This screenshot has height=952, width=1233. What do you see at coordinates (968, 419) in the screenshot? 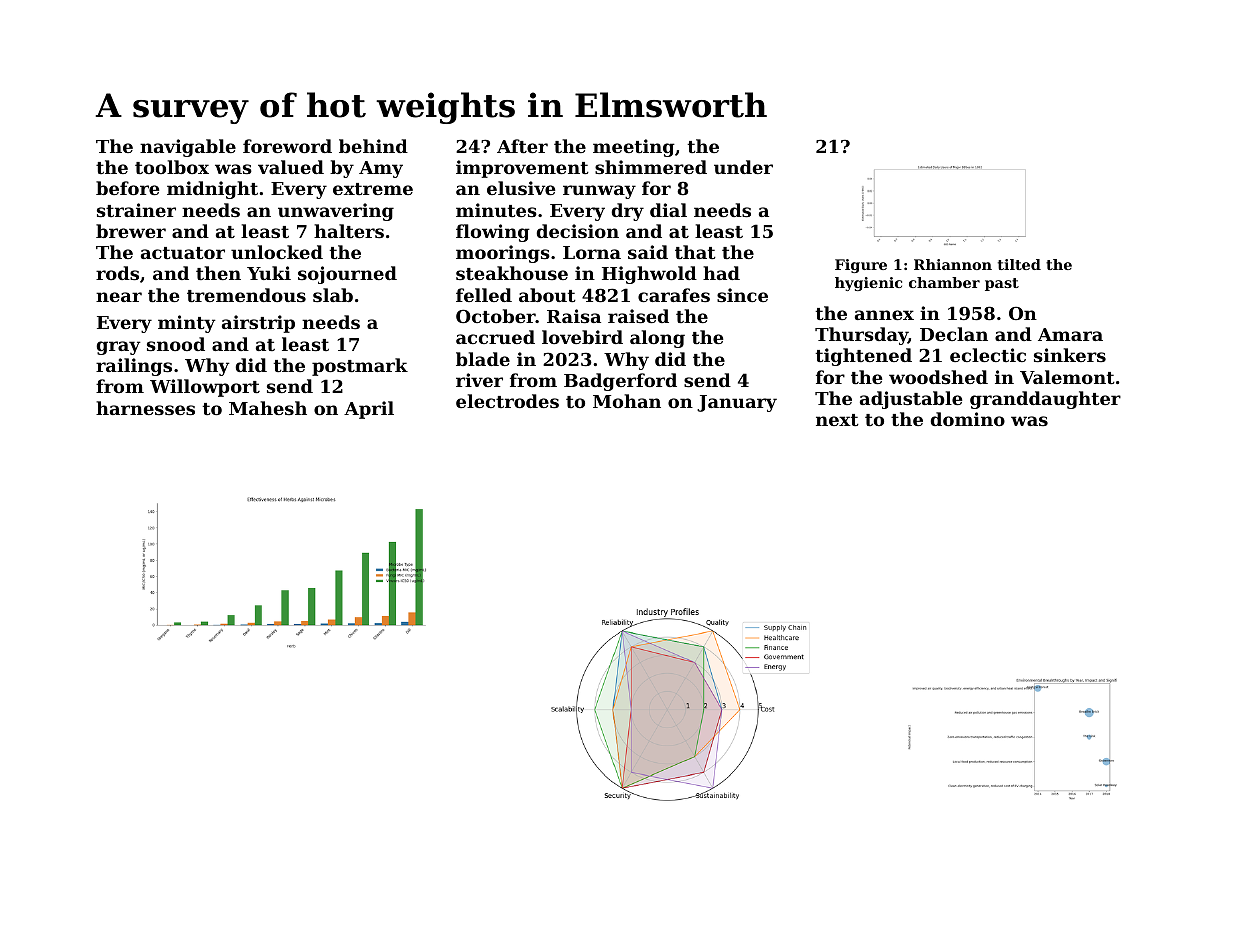
I see `domino` at bounding box center [968, 419].
